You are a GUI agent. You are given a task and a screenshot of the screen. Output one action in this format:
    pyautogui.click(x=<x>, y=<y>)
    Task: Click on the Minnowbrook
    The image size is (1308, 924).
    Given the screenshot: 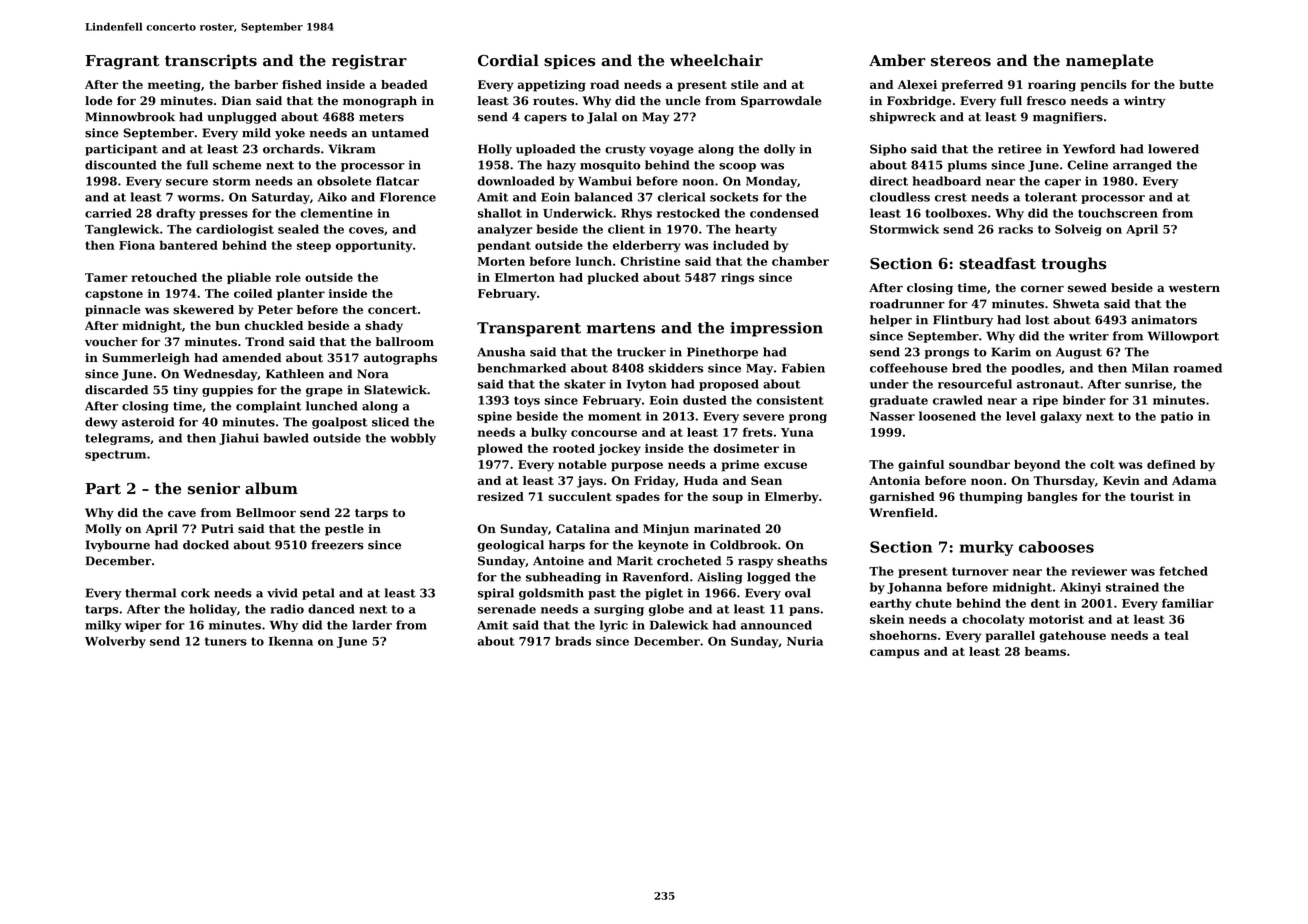 What is the action you would take?
    pyautogui.click(x=130, y=117)
